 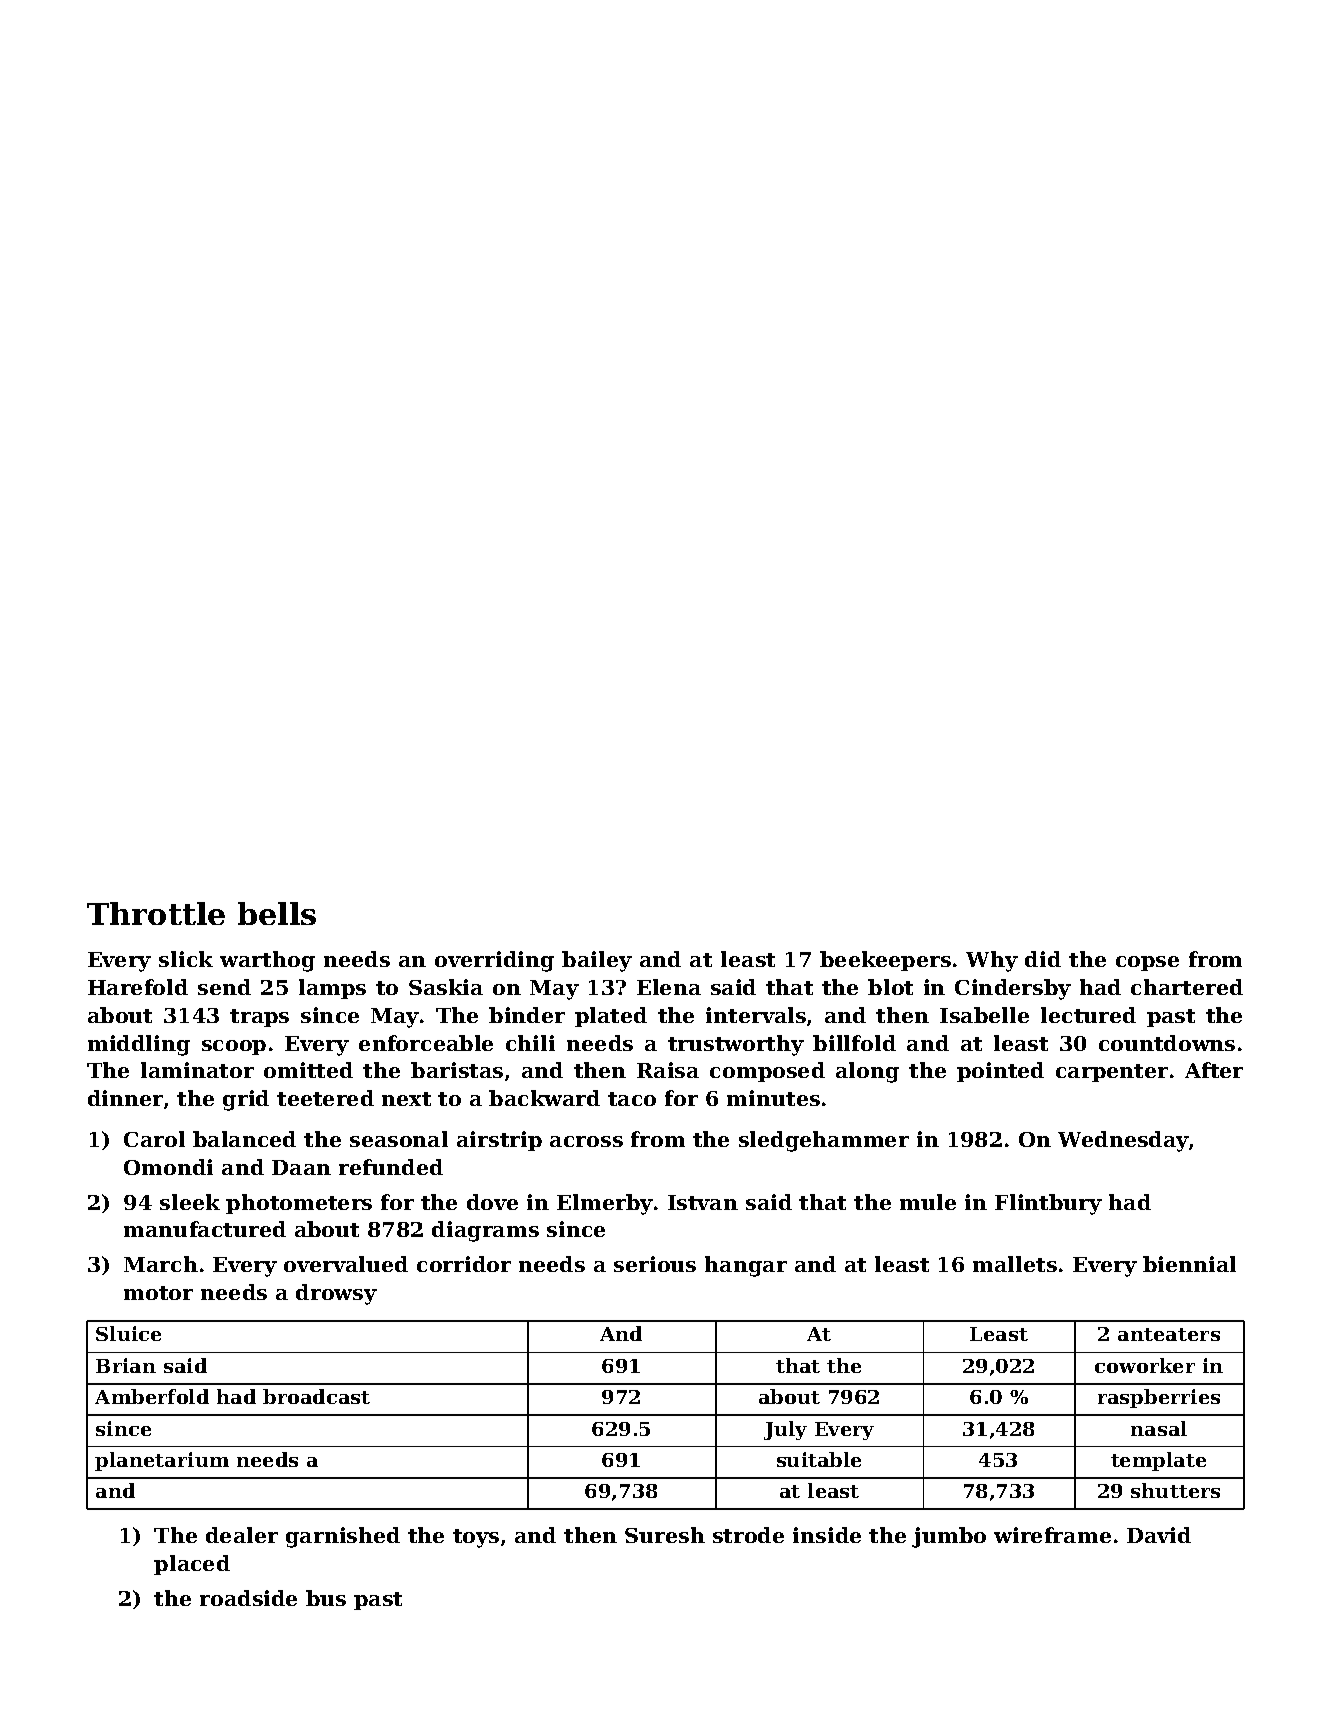 What do you see at coordinates (299, 1204) in the screenshot?
I see `photometers` at bounding box center [299, 1204].
